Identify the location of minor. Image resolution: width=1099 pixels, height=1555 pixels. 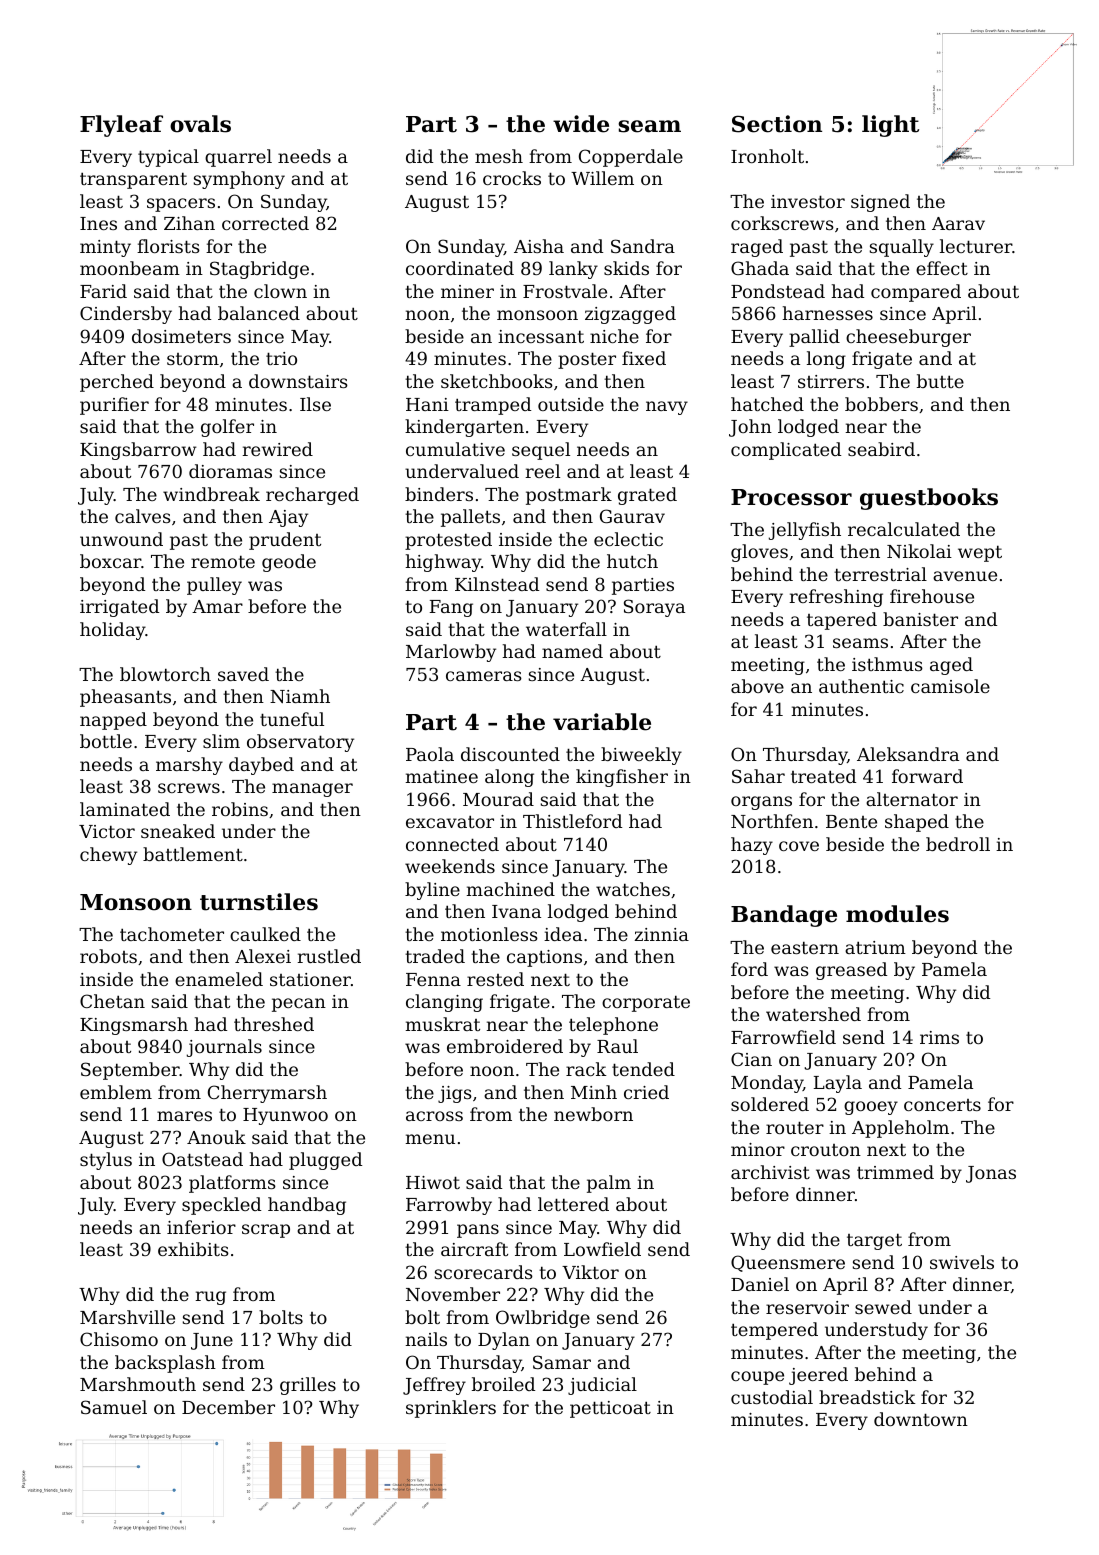
(758, 1149).
